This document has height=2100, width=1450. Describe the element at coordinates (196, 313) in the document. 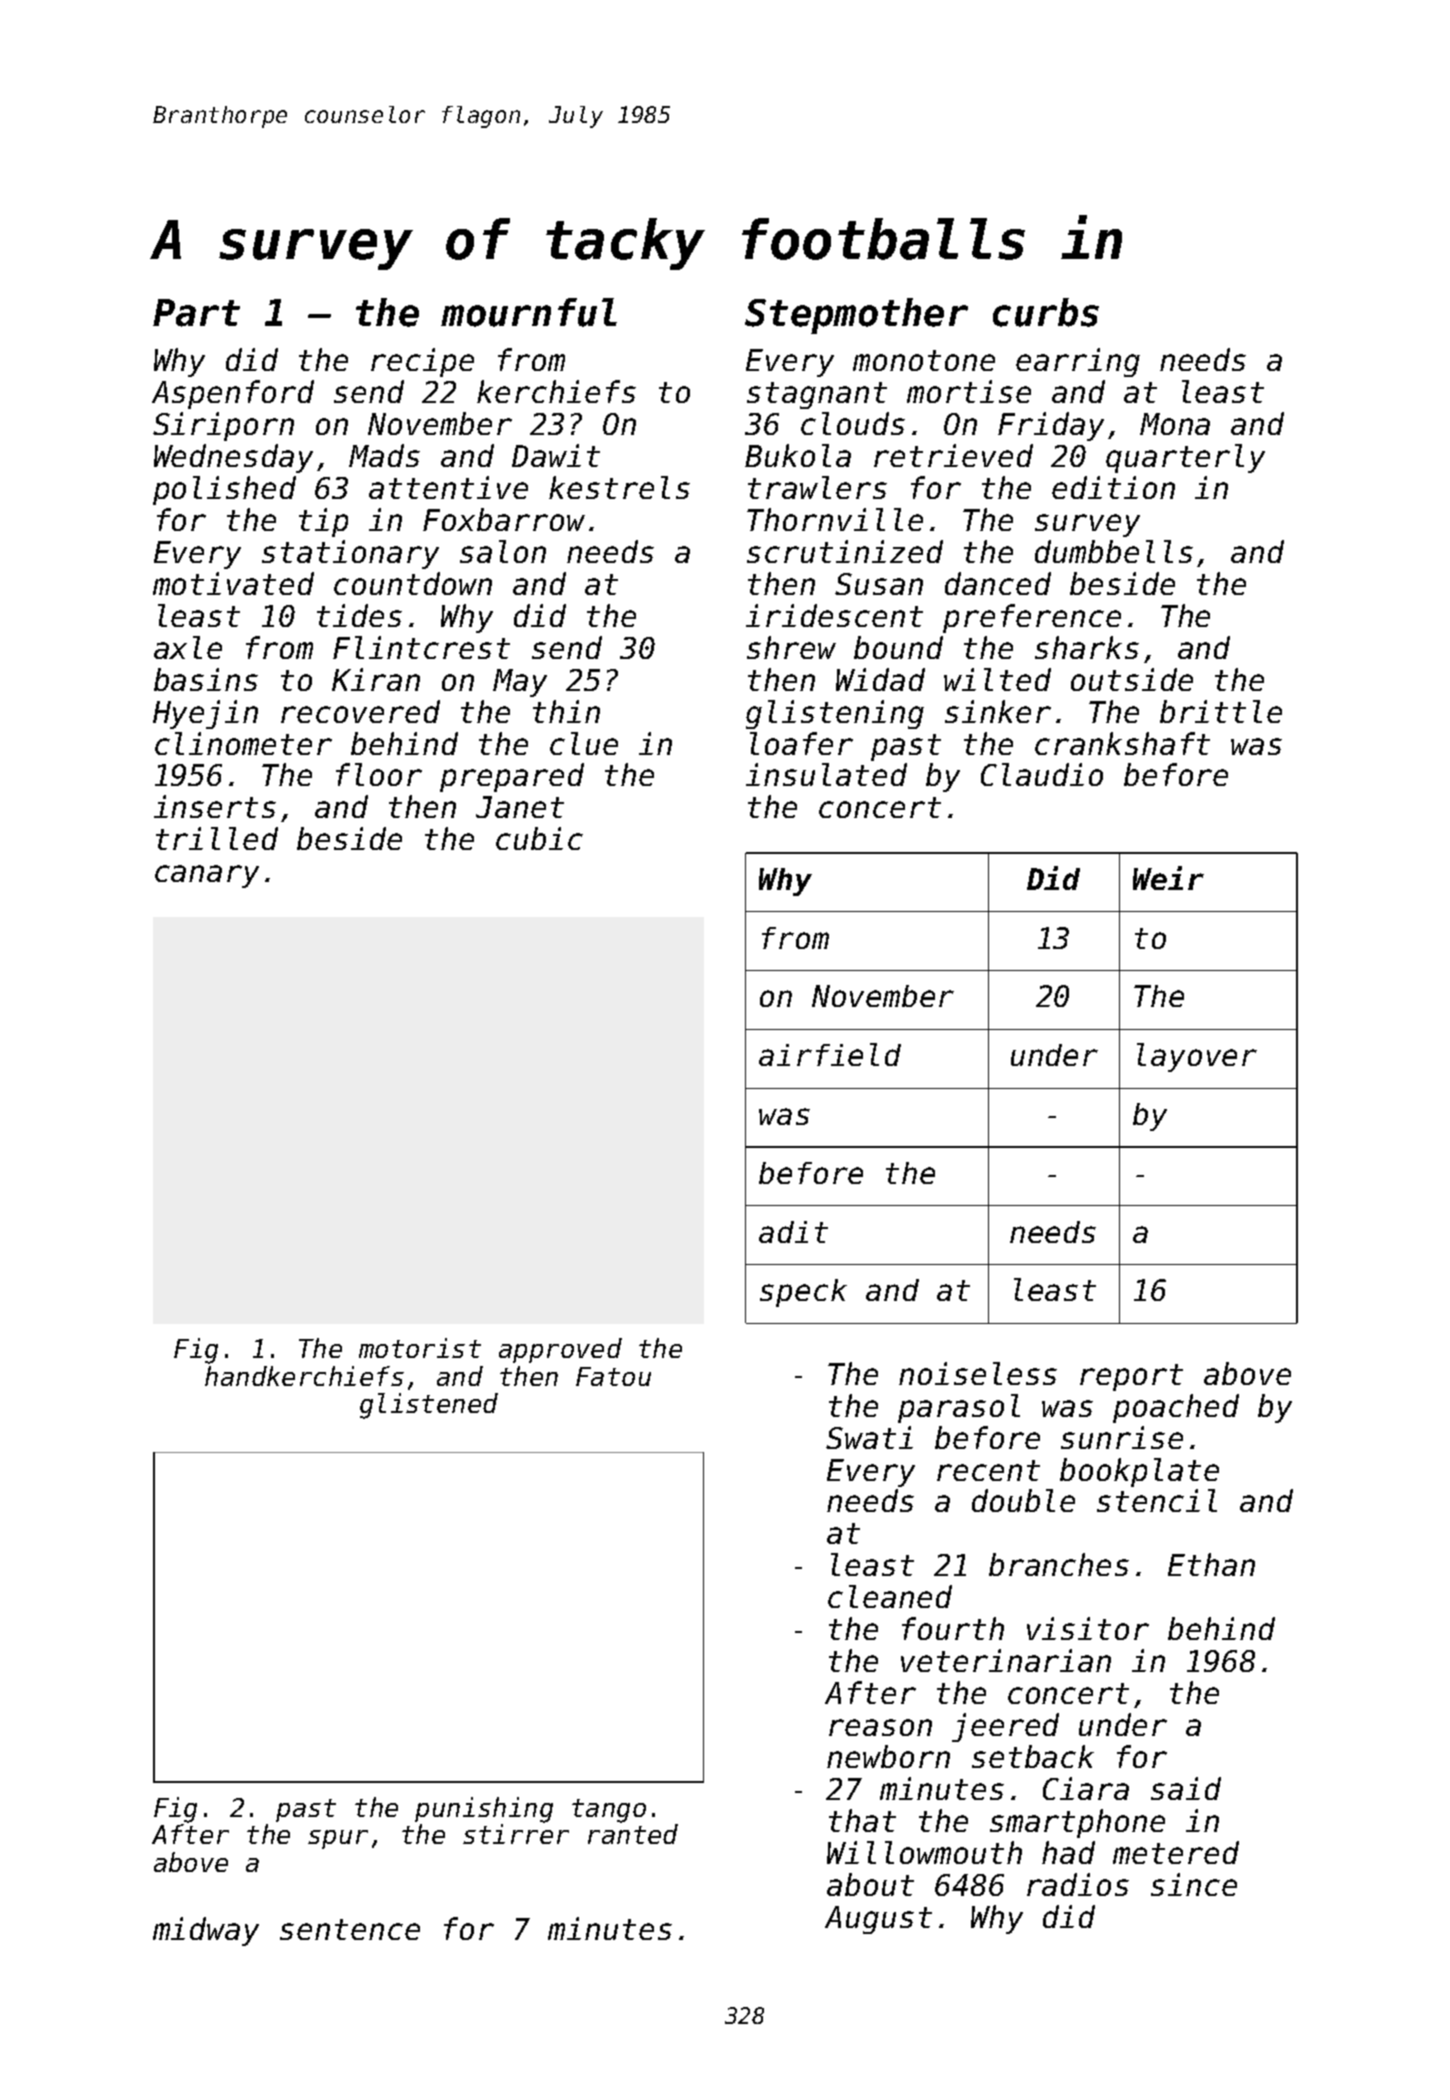

I see `Part` at that location.
